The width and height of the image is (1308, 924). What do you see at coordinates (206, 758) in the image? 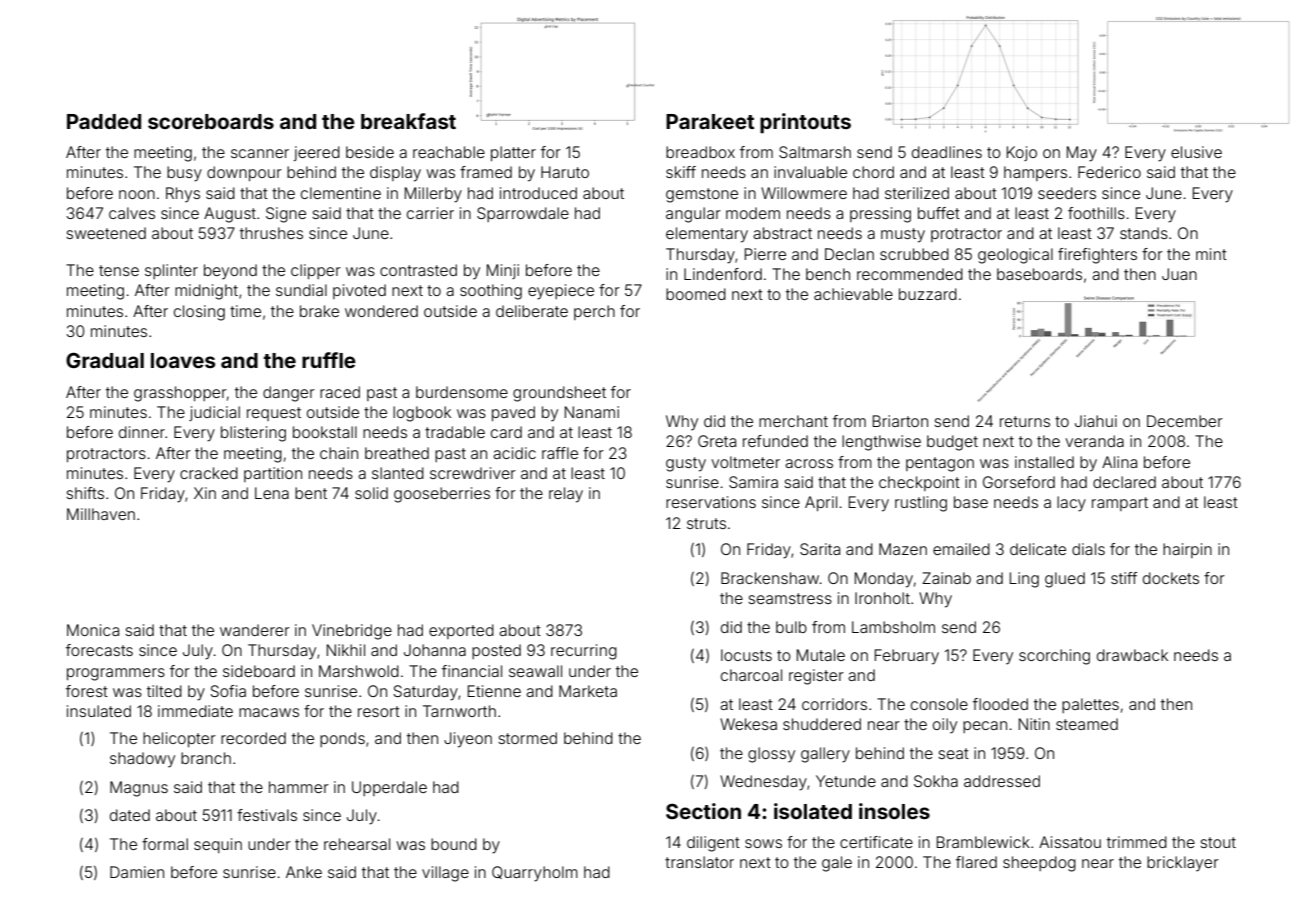
I see `branch` at bounding box center [206, 758].
